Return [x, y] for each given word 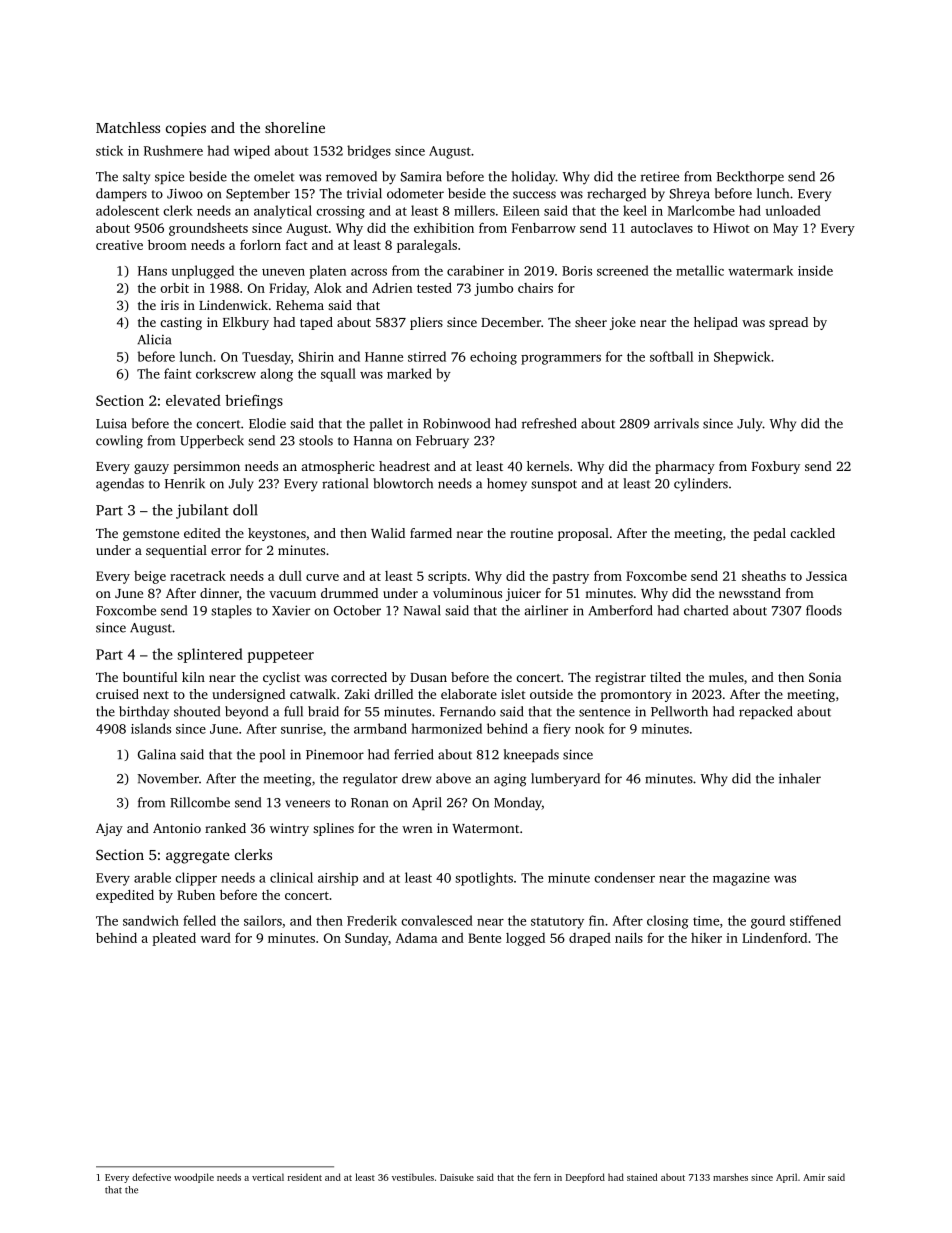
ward [216, 938]
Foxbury [776, 467]
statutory [557, 923]
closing [668, 922]
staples [231, 611]
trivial [364, 193]
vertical [268, 1177]
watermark [760, 270]
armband [380, 728]
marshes [730, 1177]
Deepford [585, 1178]
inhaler [800, 778]
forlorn [260, 245]
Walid [388, 533]
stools [316, 440]
